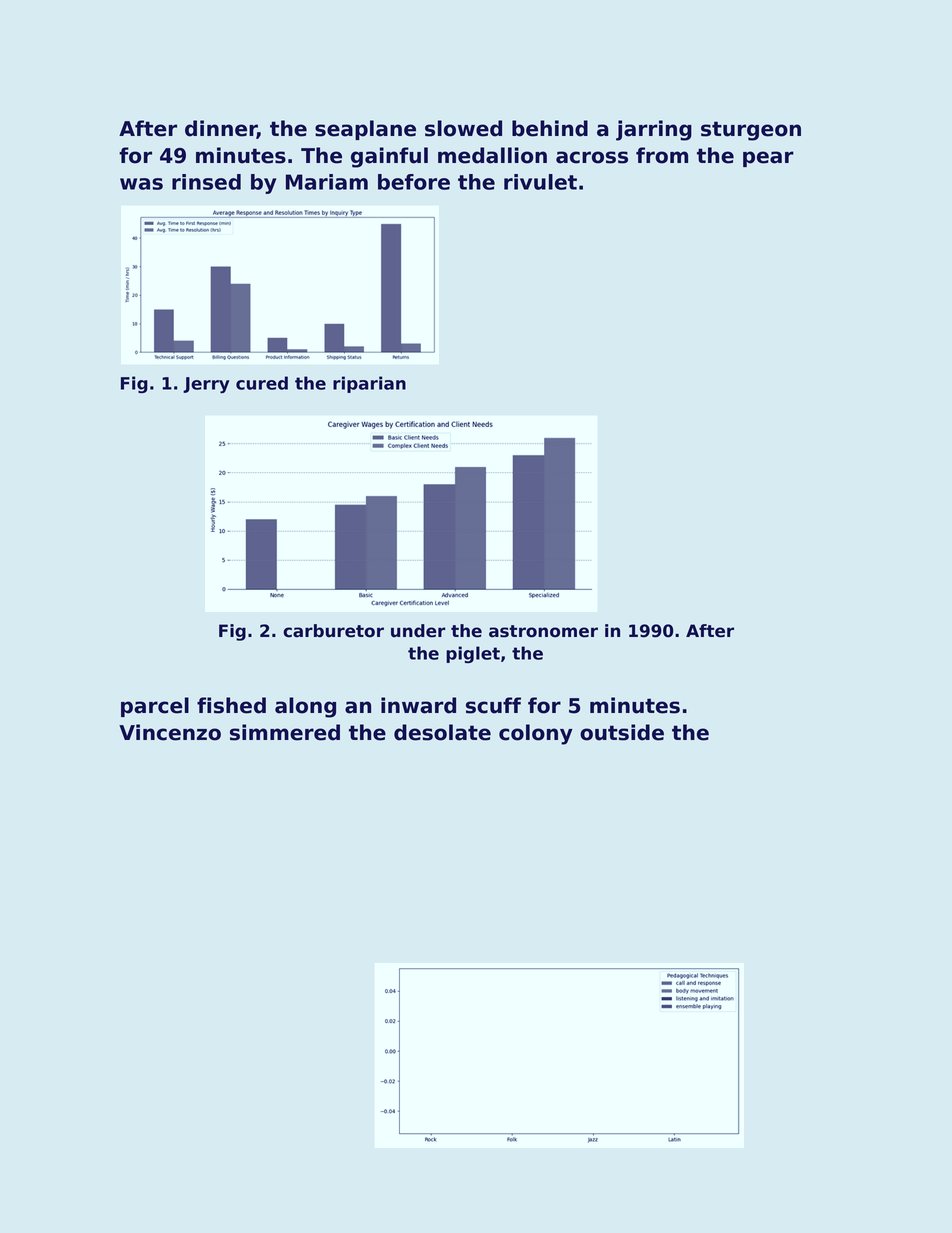  Describe the element at coordinates (206, 385) in the screenshot. I see `Jerry` at that location.
